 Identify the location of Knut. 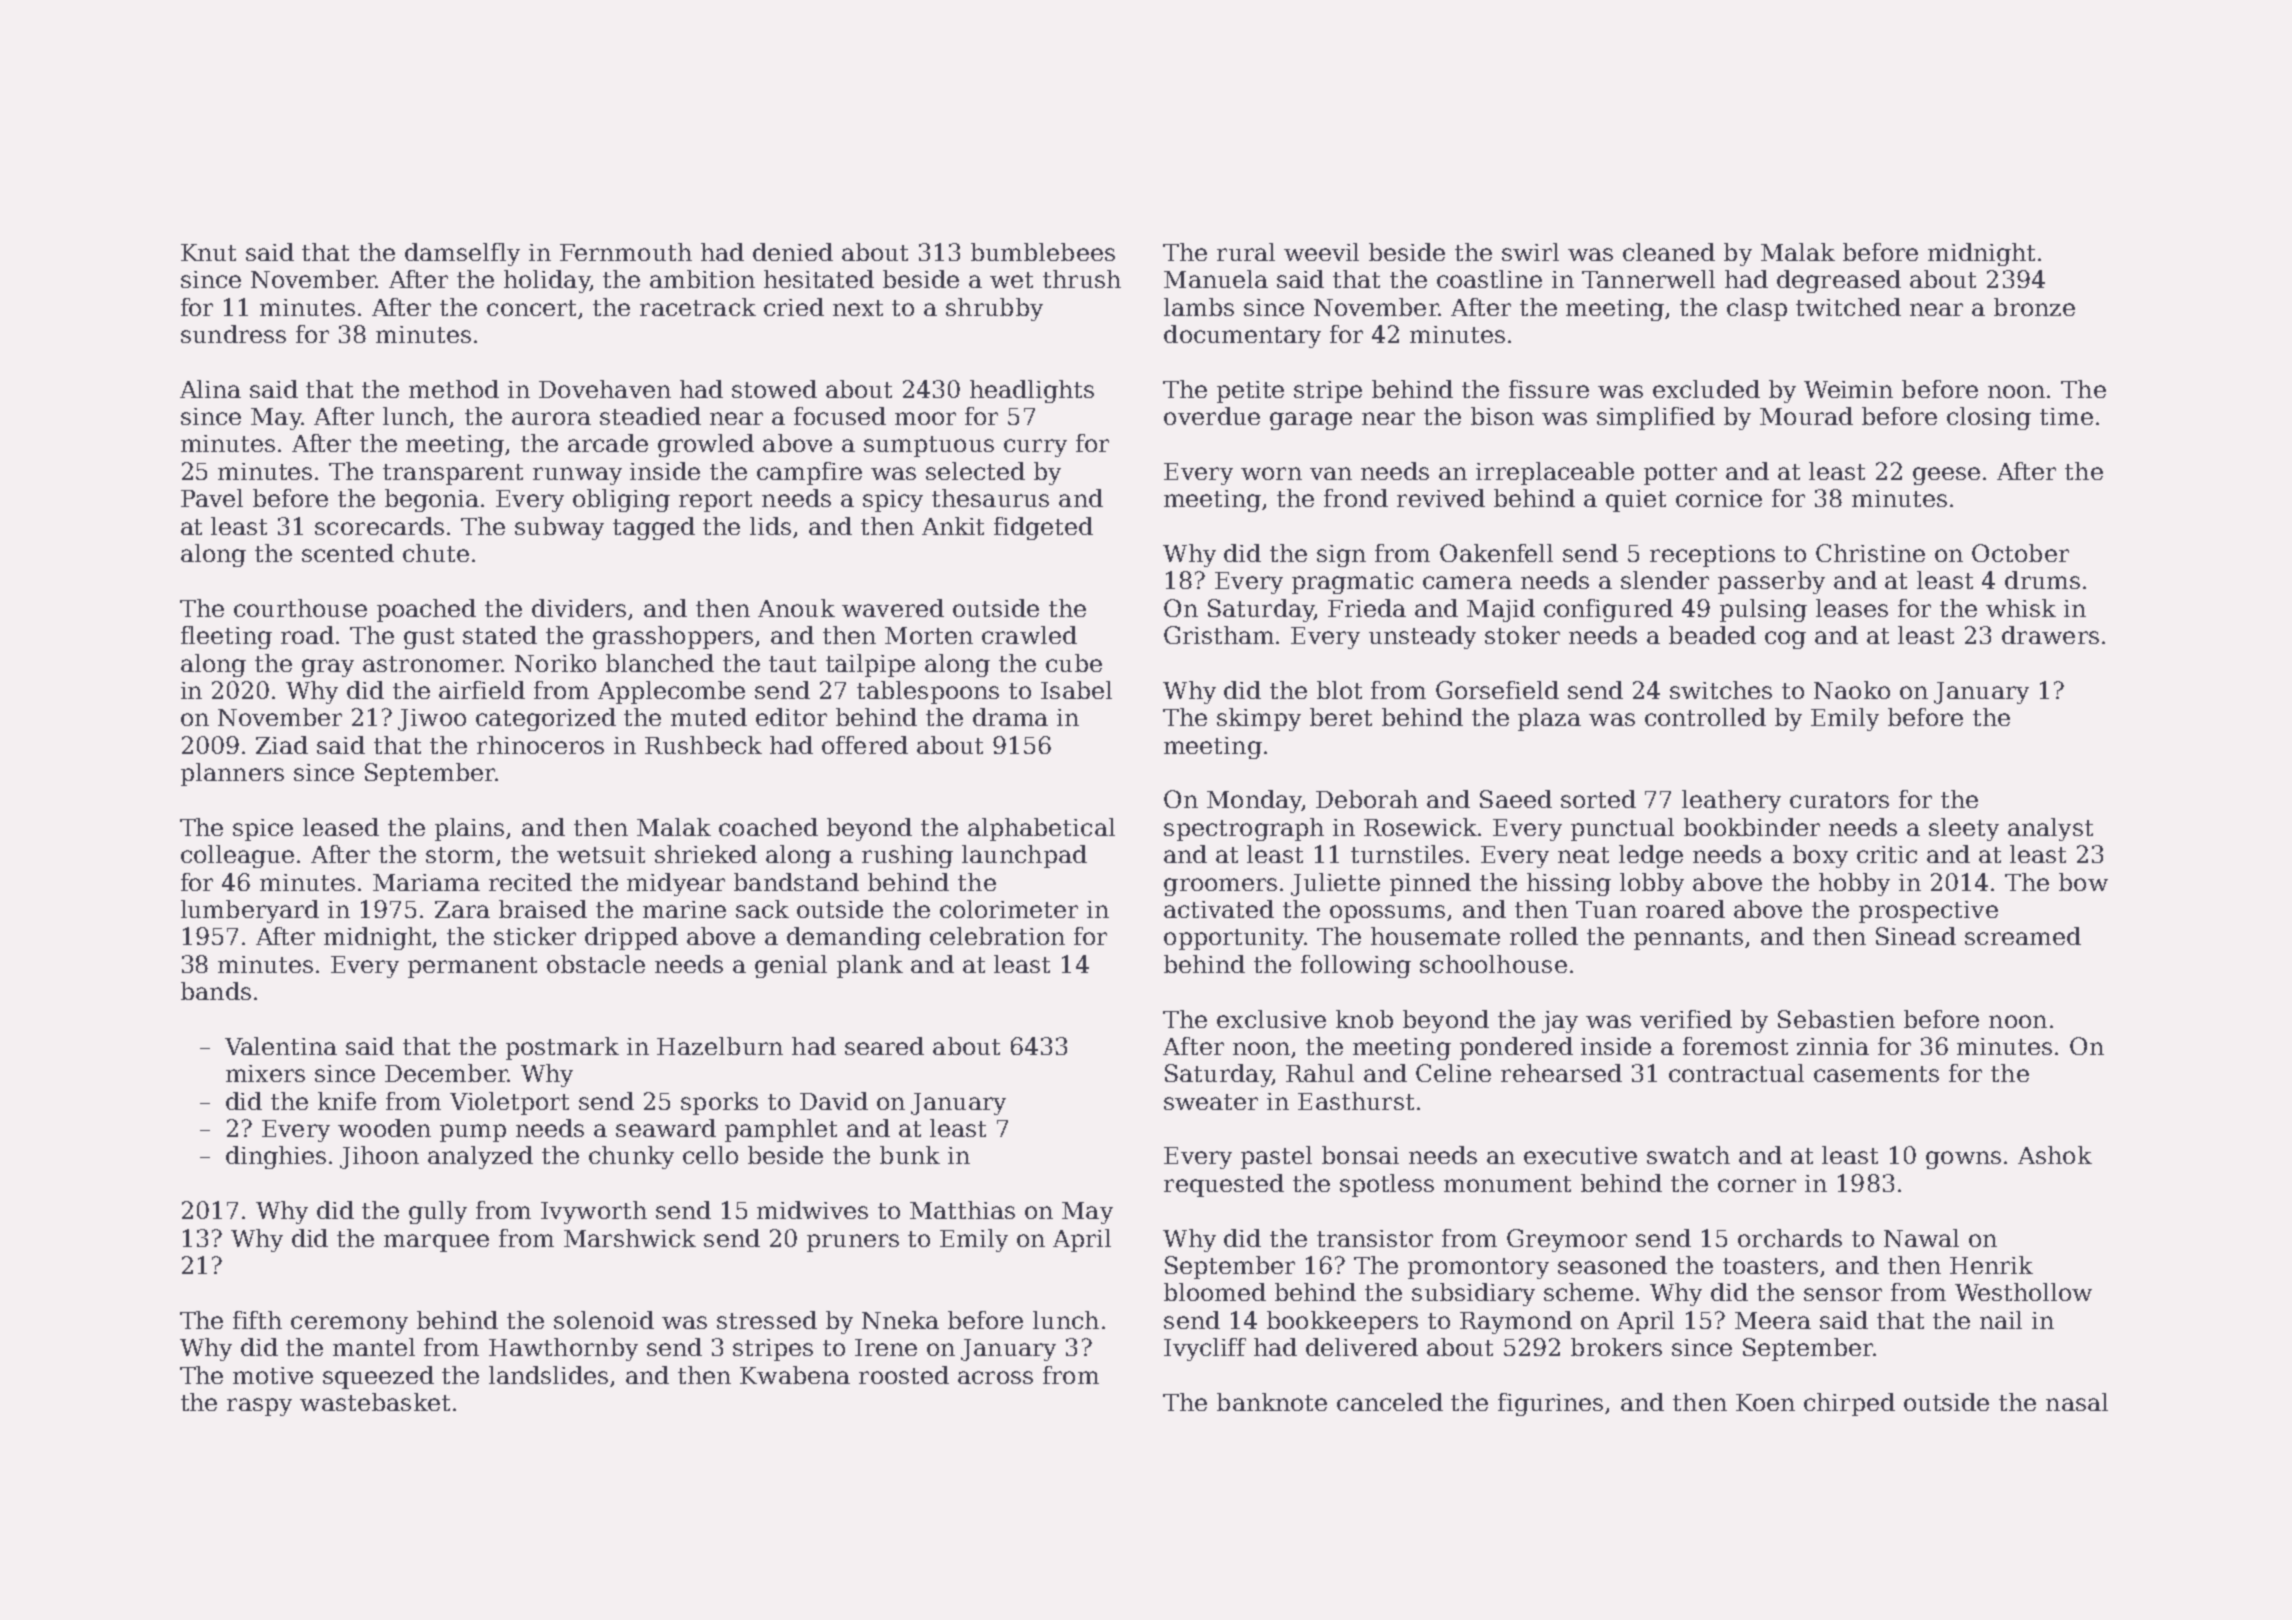
(208, 252).
